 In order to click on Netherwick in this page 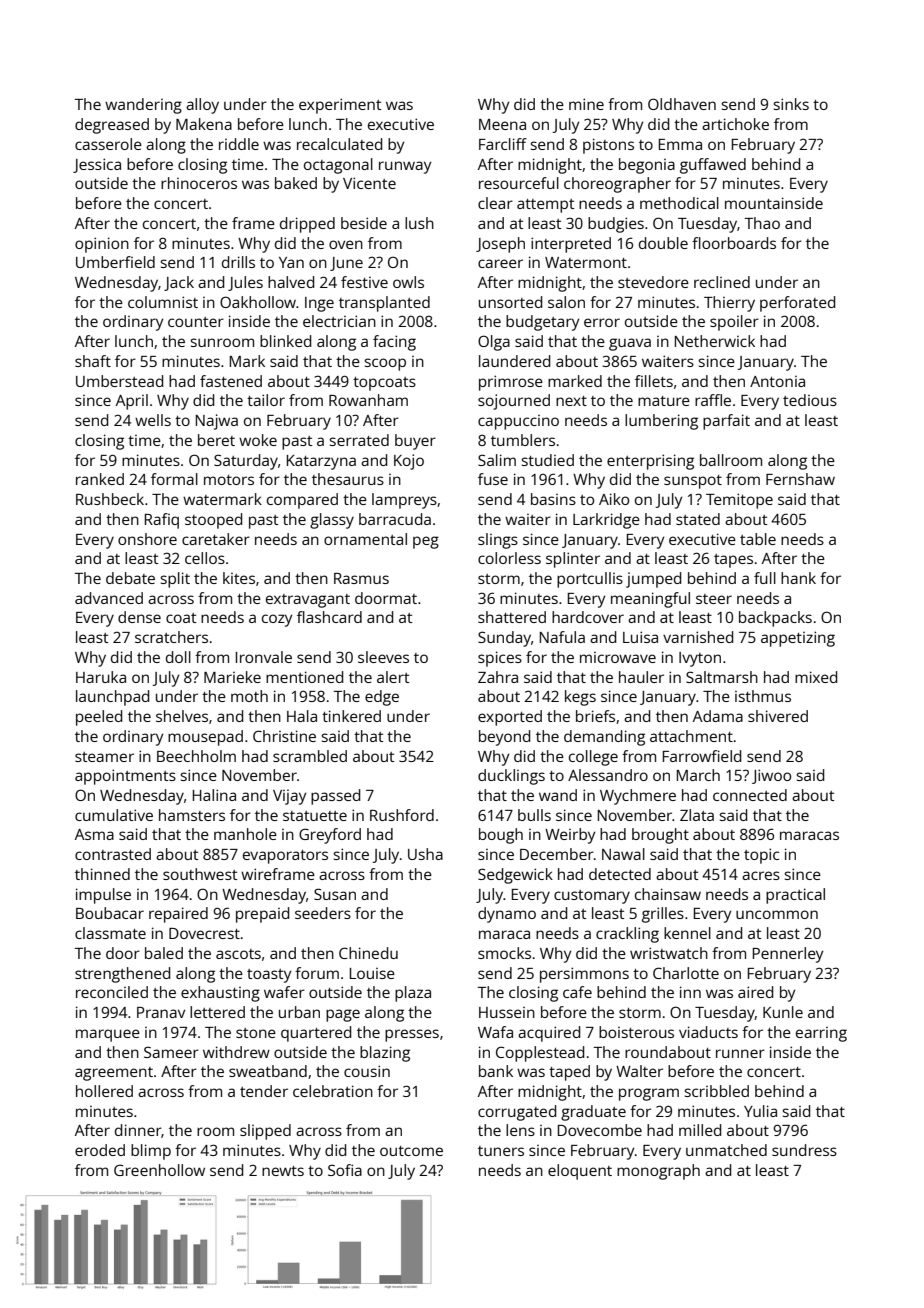, I will do `click(715, 341)`.
